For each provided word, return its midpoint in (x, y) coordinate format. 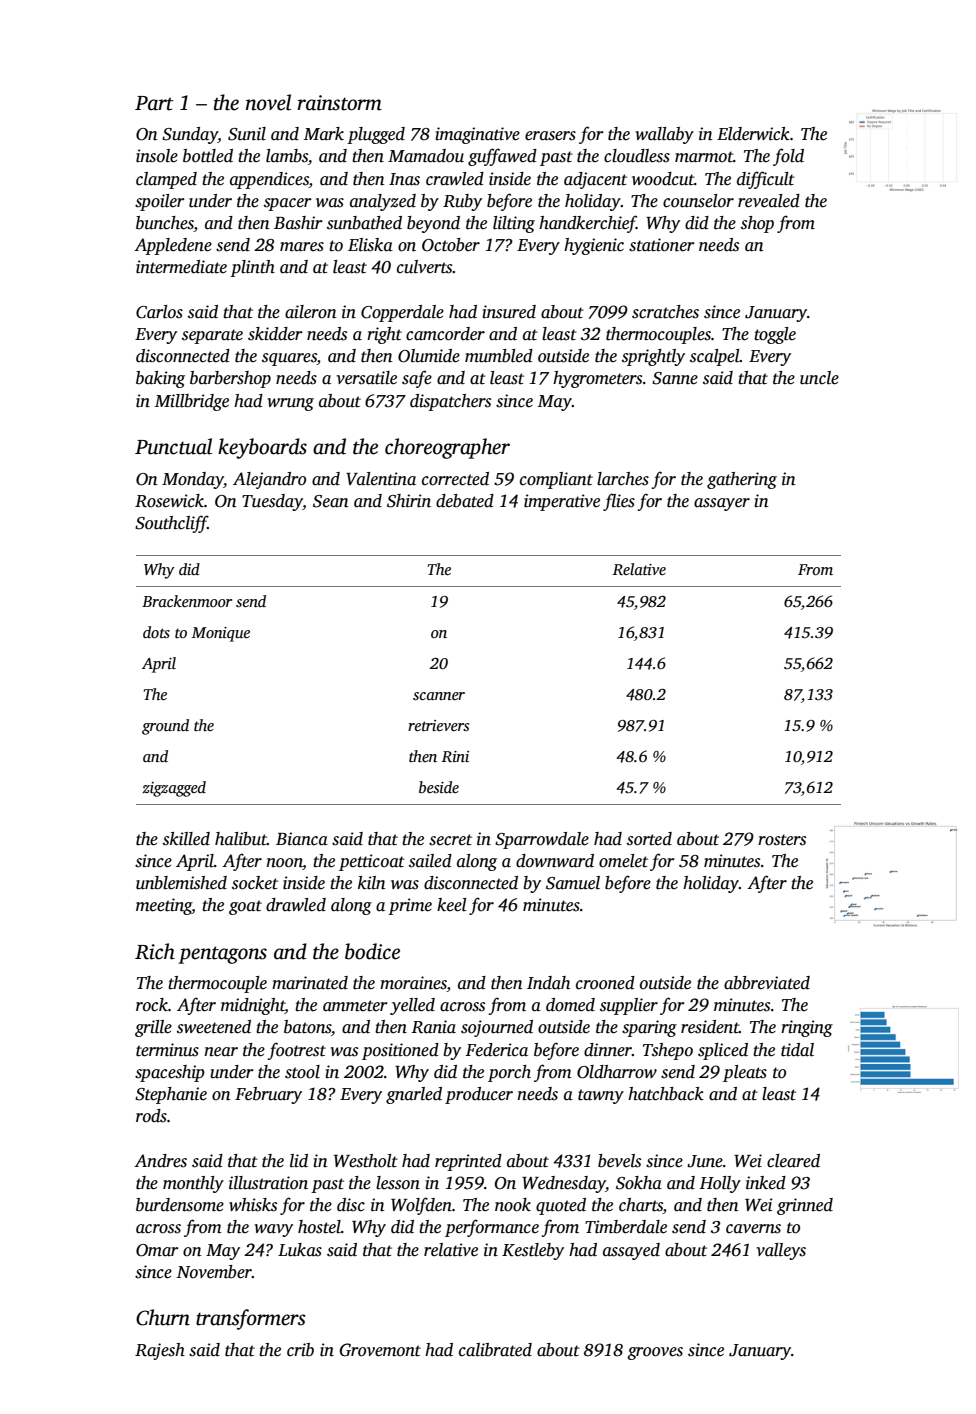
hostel (319, 1227)
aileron (311, 312)
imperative (562, 502)
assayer (722, 504)
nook (513, 1205)
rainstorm (339, 103)
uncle (819, 378)
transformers (251, 1319)
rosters (782, 840)
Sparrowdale (542, 840)
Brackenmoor (187, 601)
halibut (241, 839)
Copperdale (402, 313)
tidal (797, 1050)
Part (154, 103)
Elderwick (753, 134)
